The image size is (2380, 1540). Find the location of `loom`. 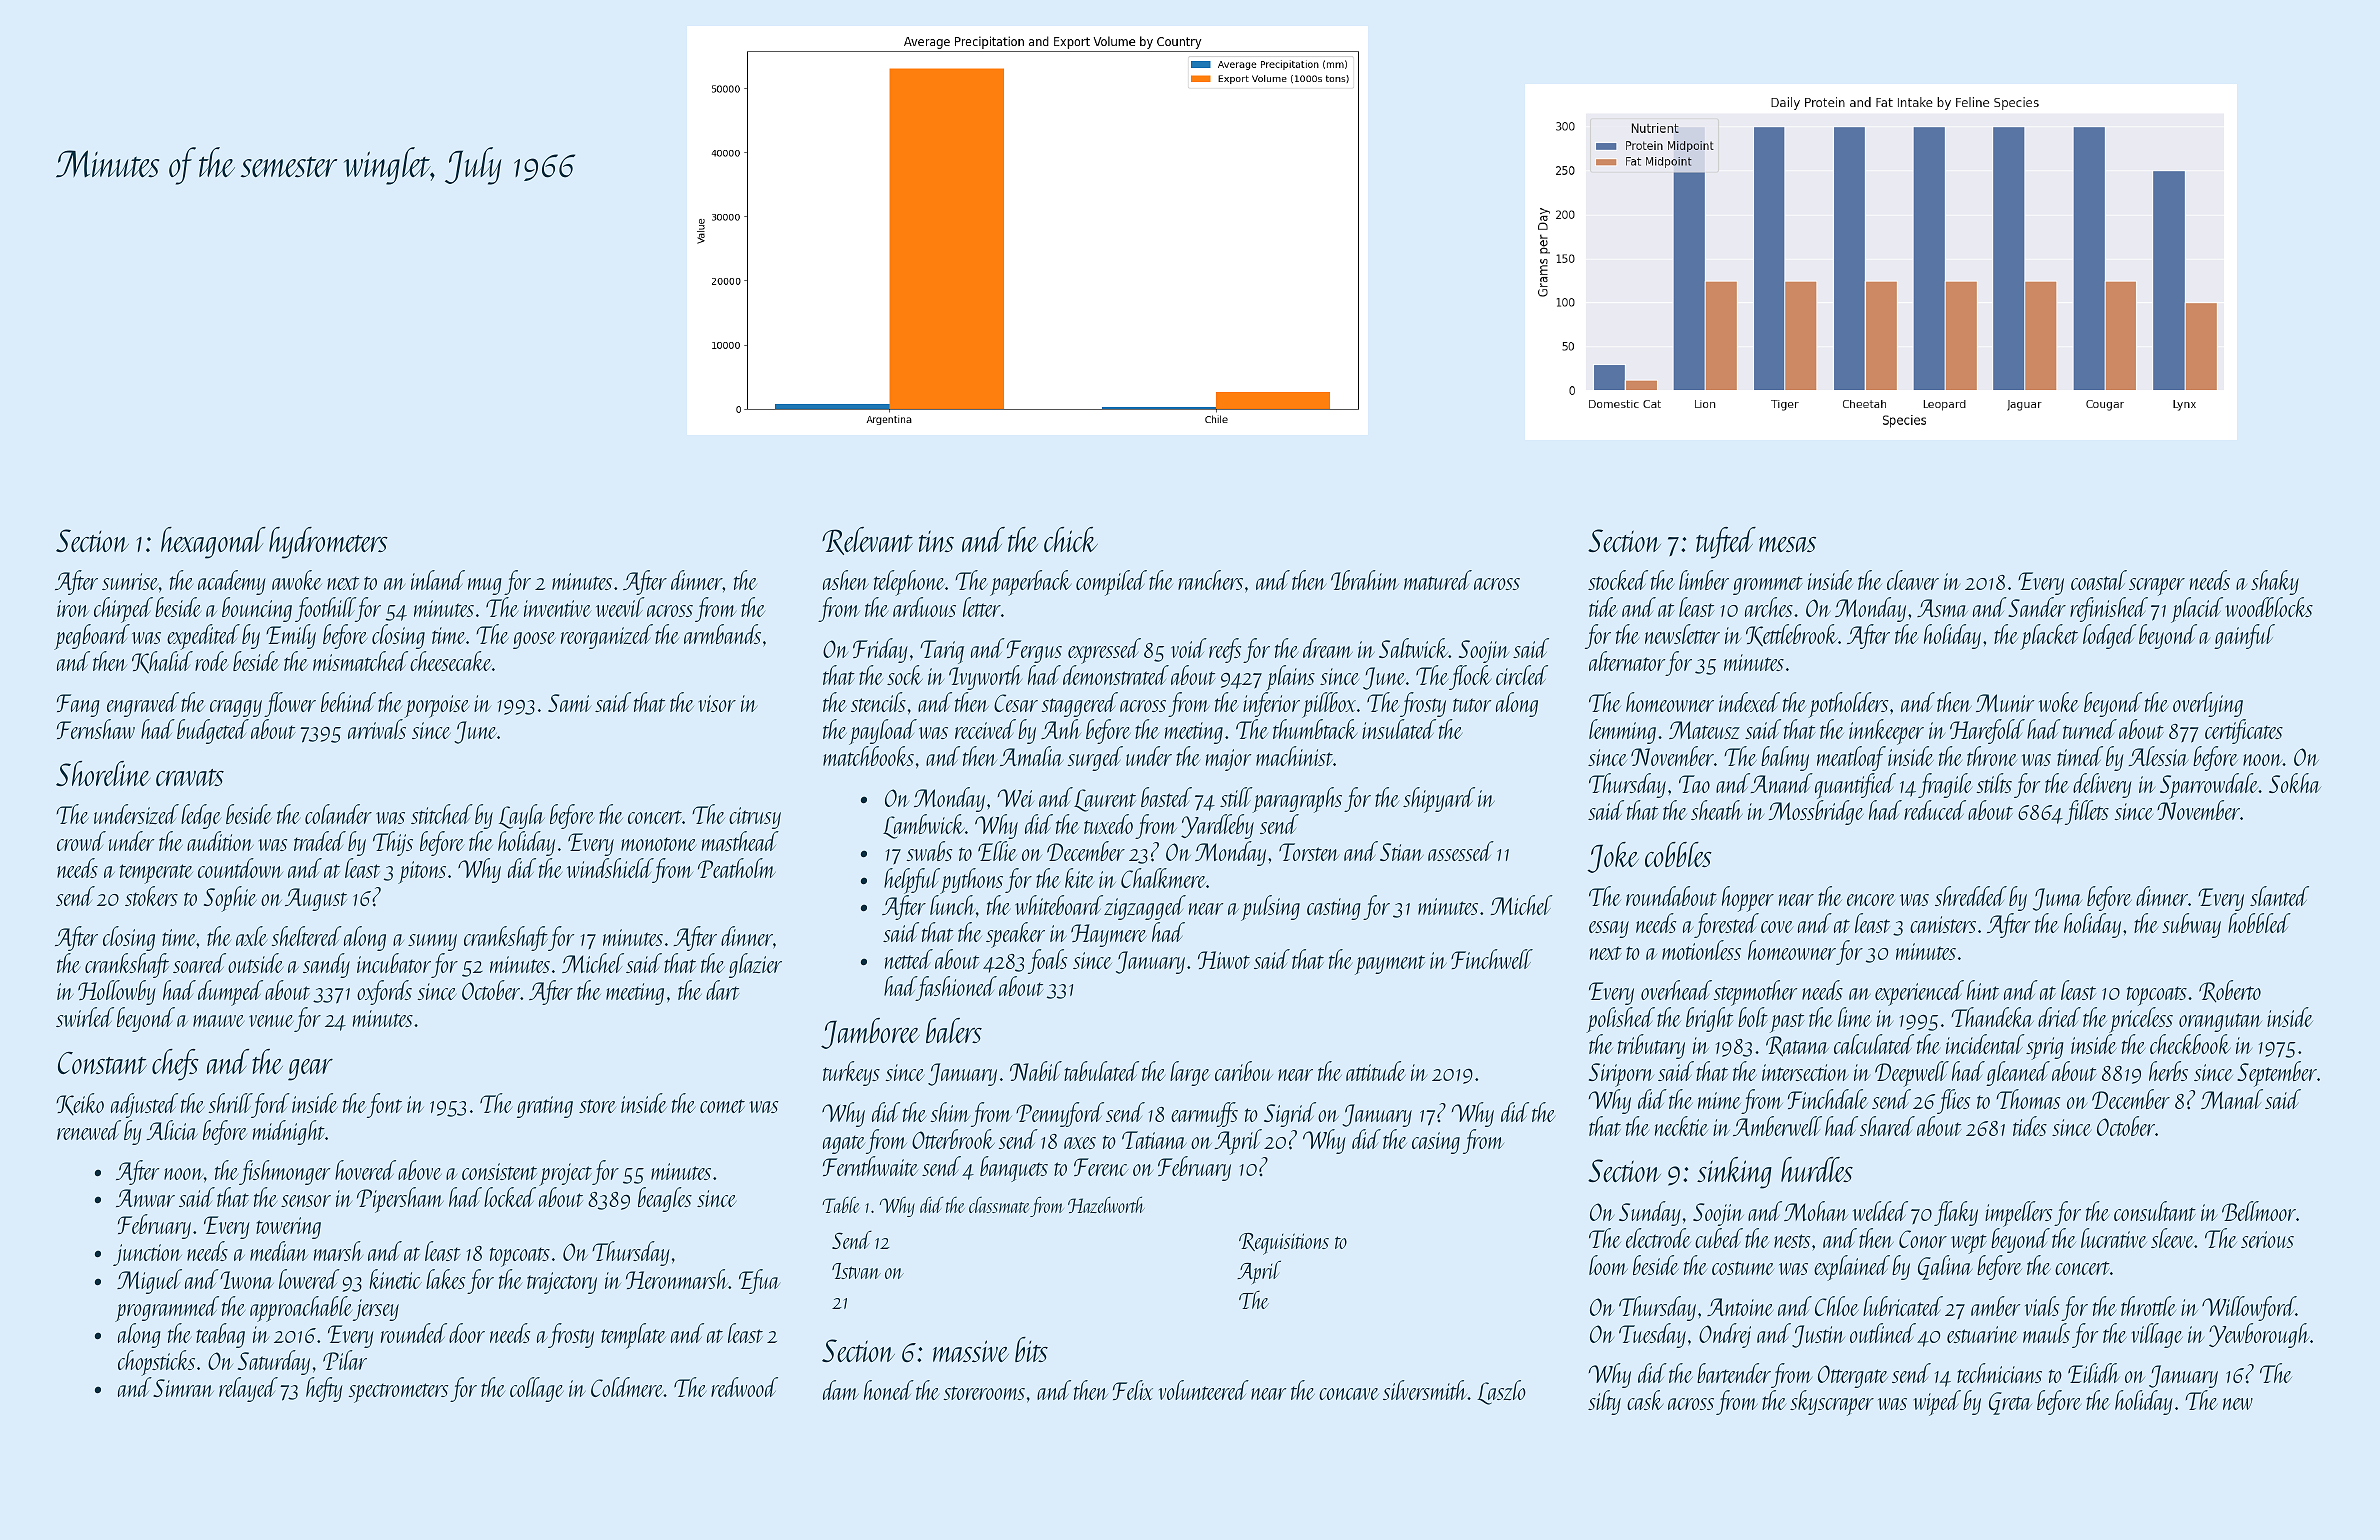

loom is located at coordinates (1608, 1265).
